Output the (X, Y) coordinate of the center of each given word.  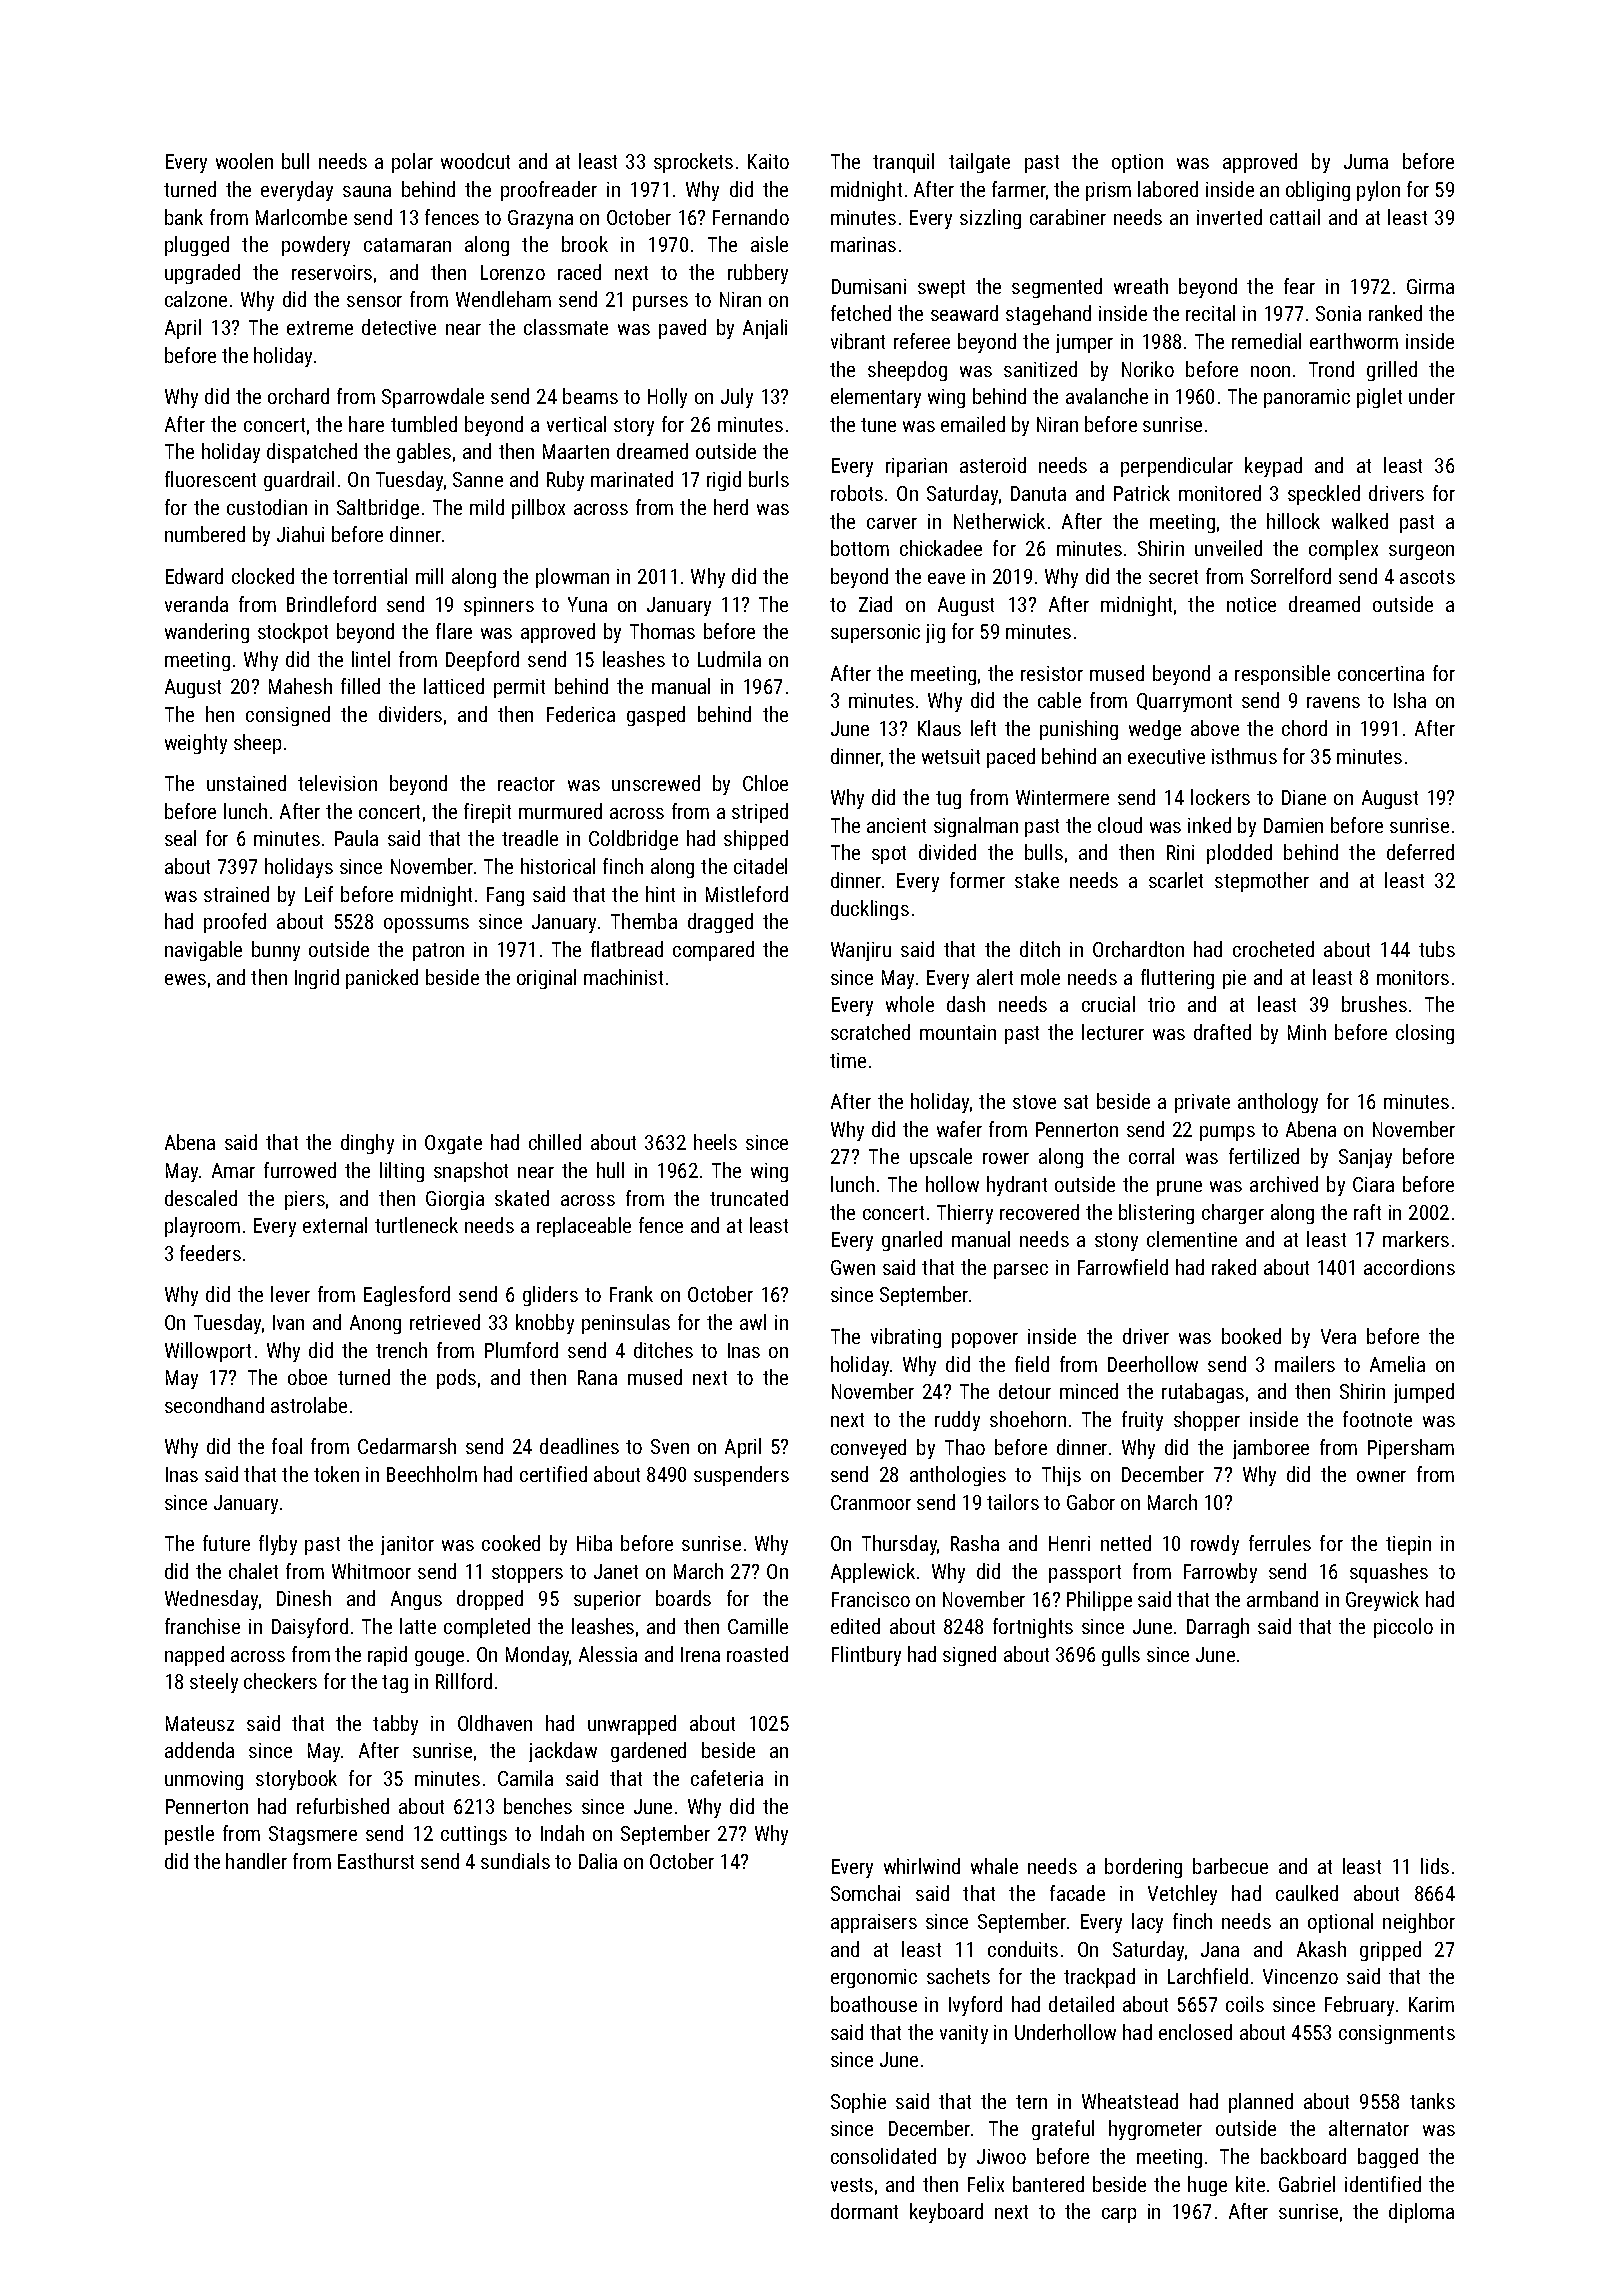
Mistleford (747, 894)
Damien (1293, 825)
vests (852, 2185)
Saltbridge (378, 509)
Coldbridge (633, 840)
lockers (1220, 797)
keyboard (946, 2213)
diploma (1421, 2213)
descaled (201, 1198)
